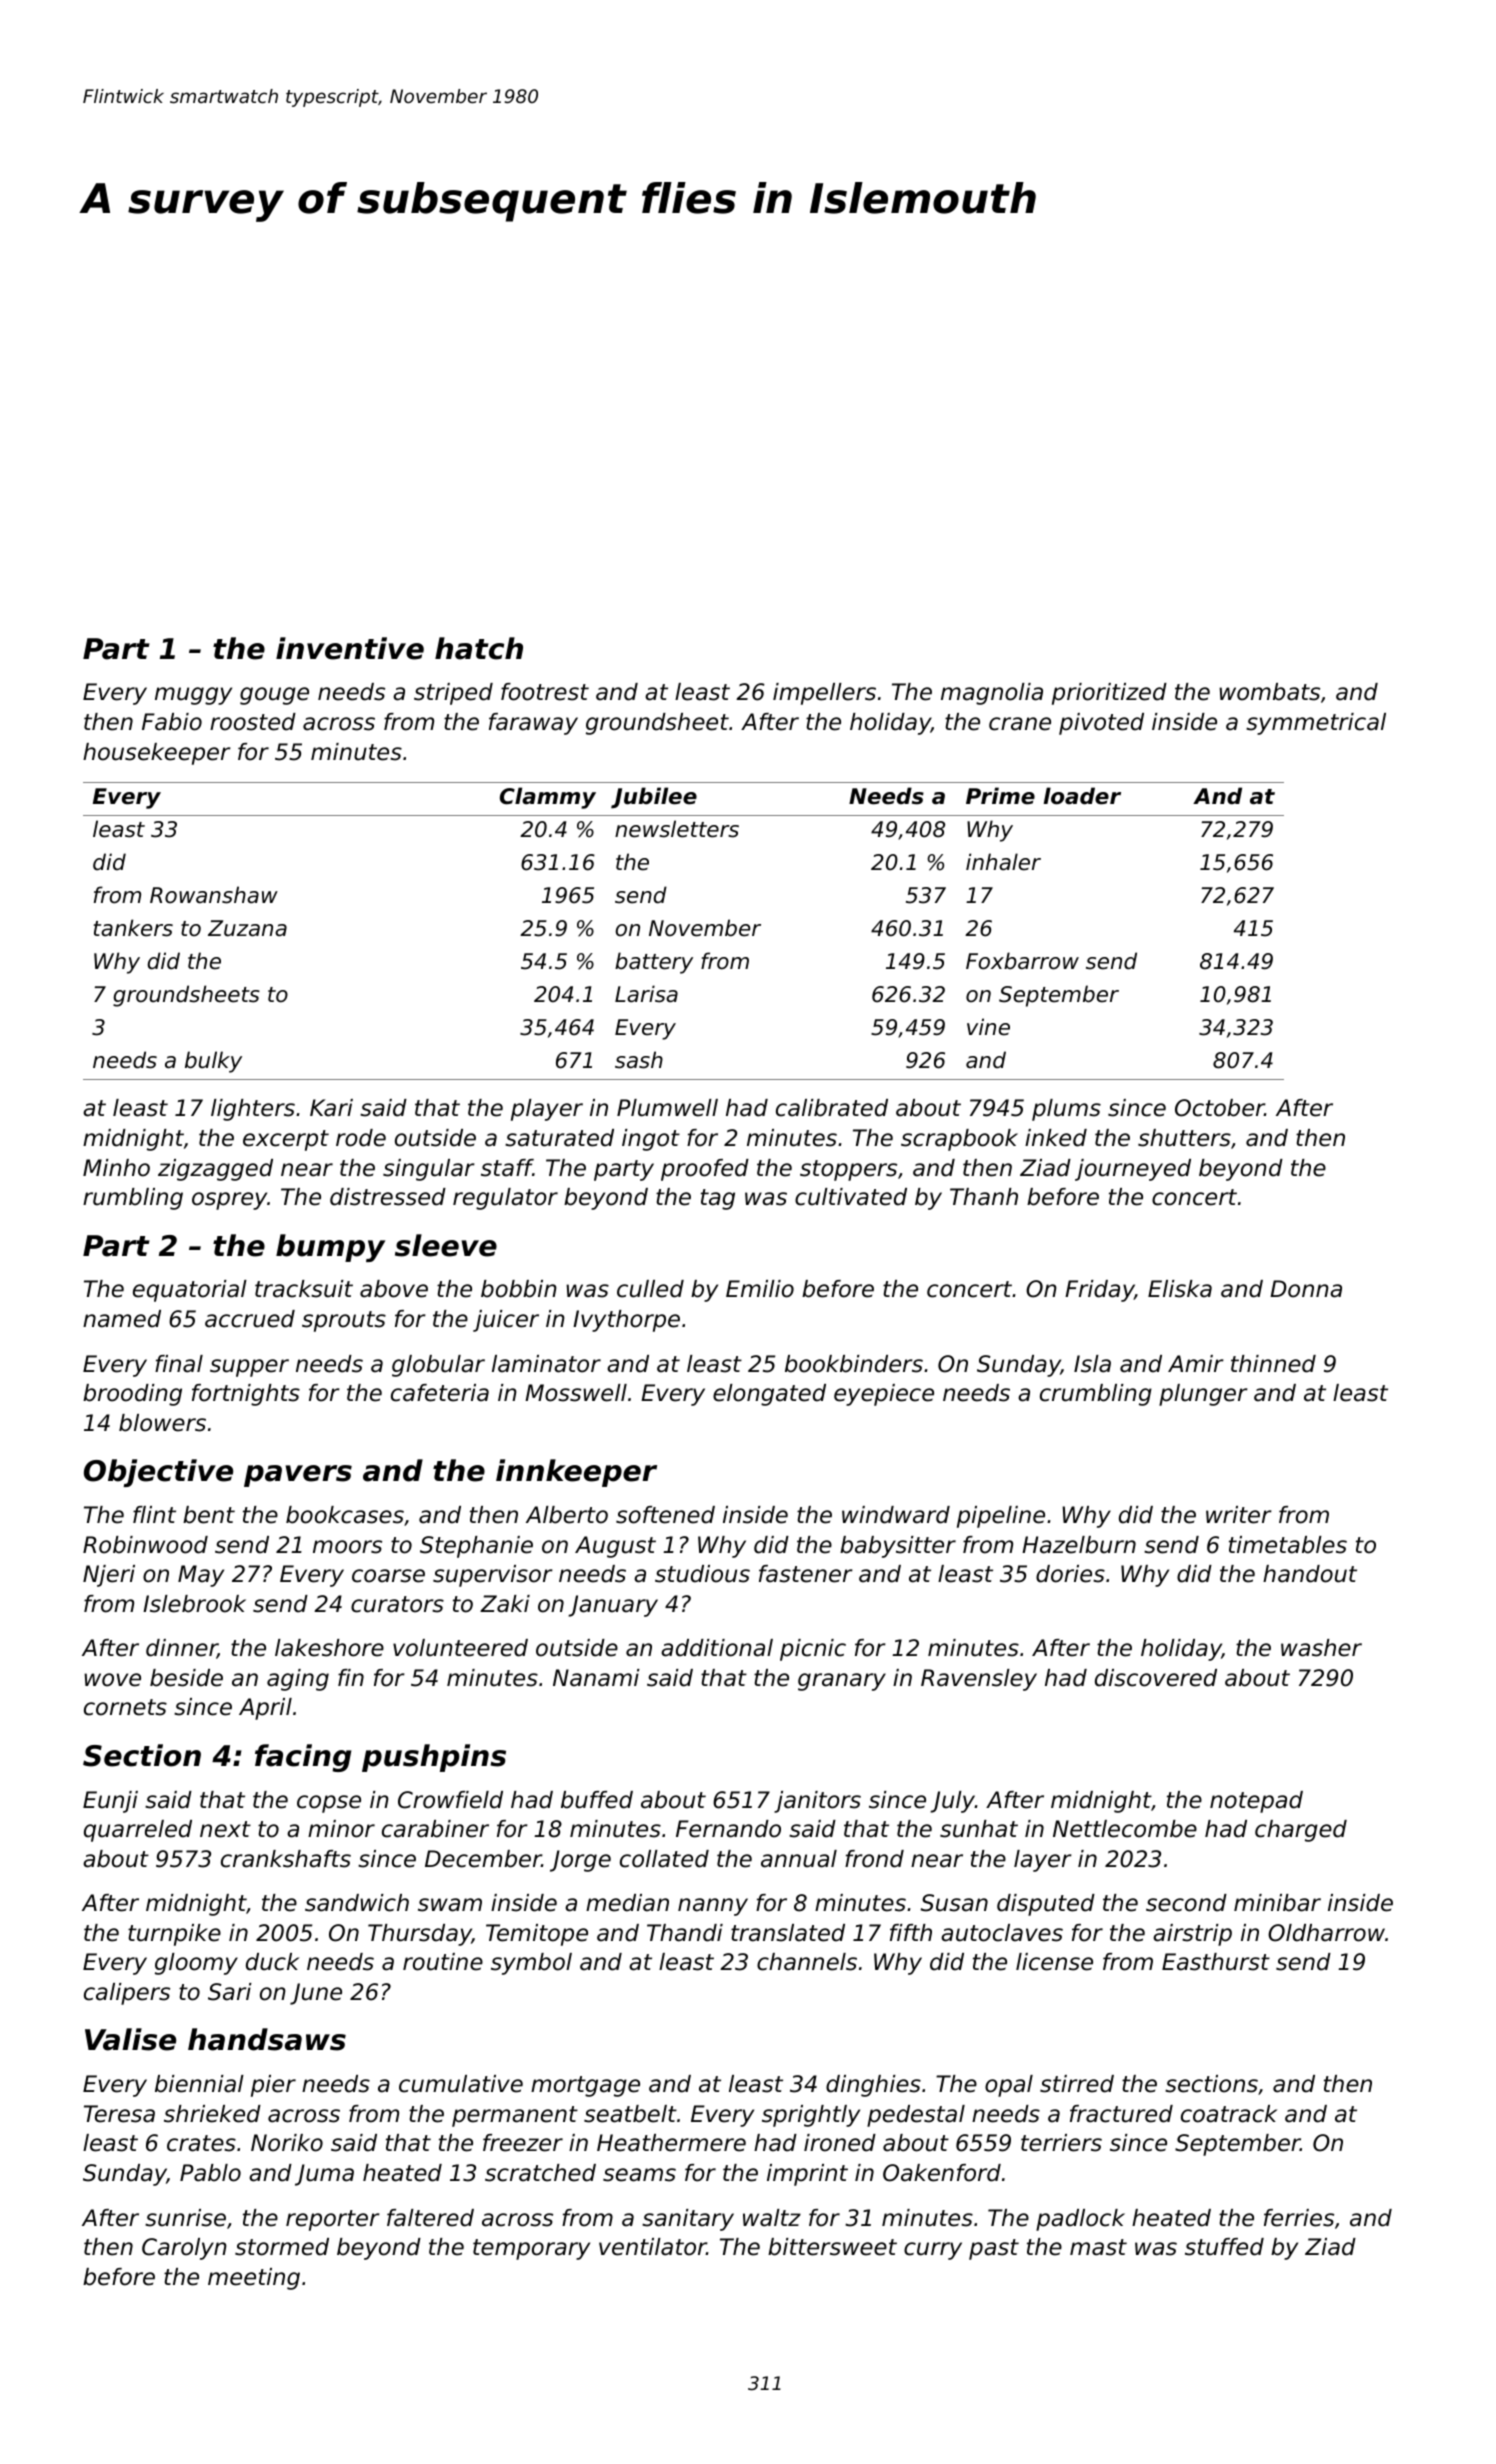 The image size is (1496, 2464). I want to click on muggy, so click(193, 696).
